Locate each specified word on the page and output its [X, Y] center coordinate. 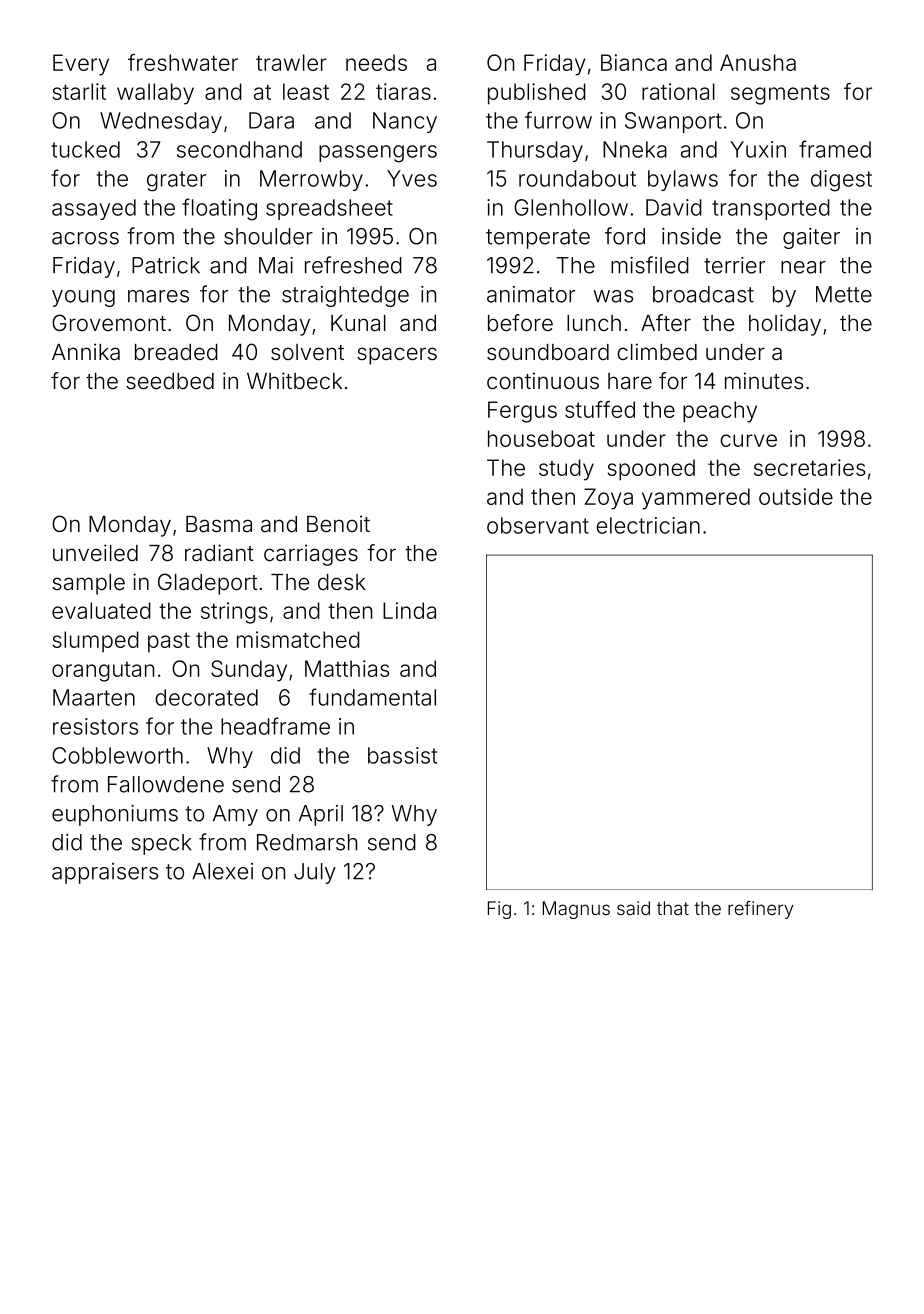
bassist [402, 755]
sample [88, 584]
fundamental [372, 697]
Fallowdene [166, 784]
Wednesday [161, 122]
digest [841, 181]
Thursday [535, 151]
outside [796, 496]
